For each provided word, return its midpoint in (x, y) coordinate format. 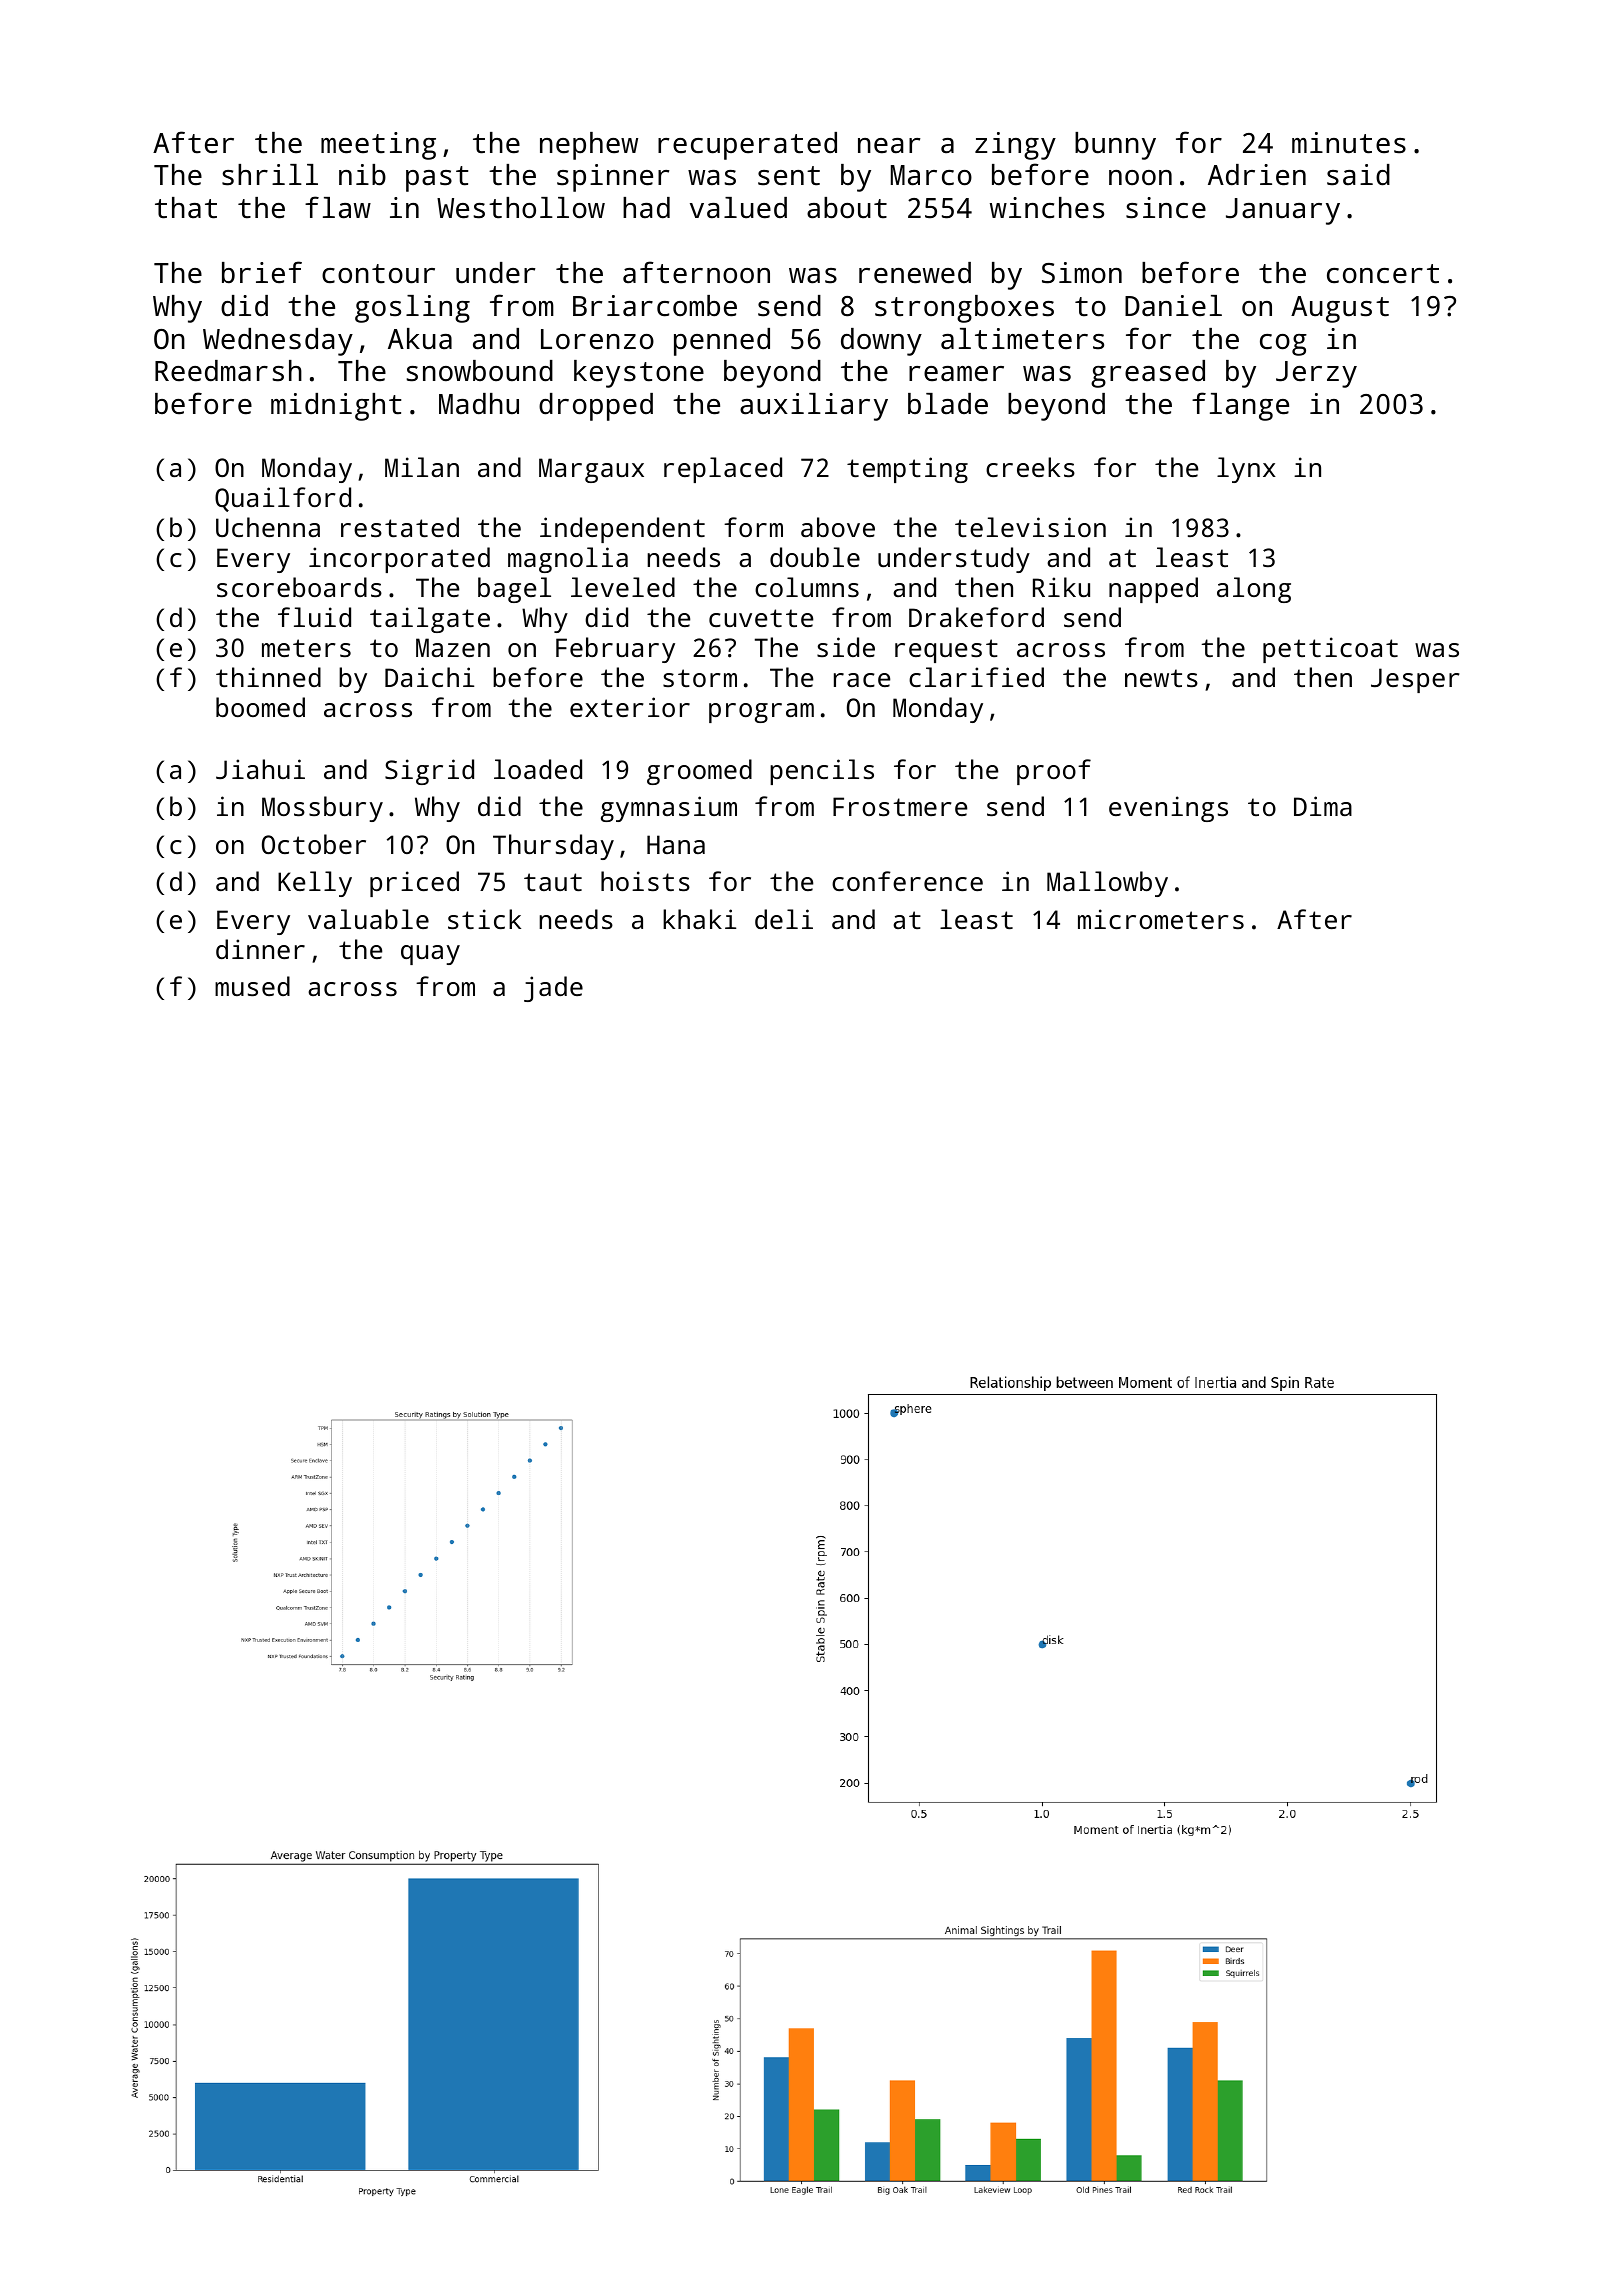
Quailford (283, 499)
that (186, 208)
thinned (268, 677)
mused (252, 986)
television (1030, 527)
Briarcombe (655, 306)
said (1358, 175)
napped (1153, 590)
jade (553, 989)
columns (807, 587)
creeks (1030, 467)
